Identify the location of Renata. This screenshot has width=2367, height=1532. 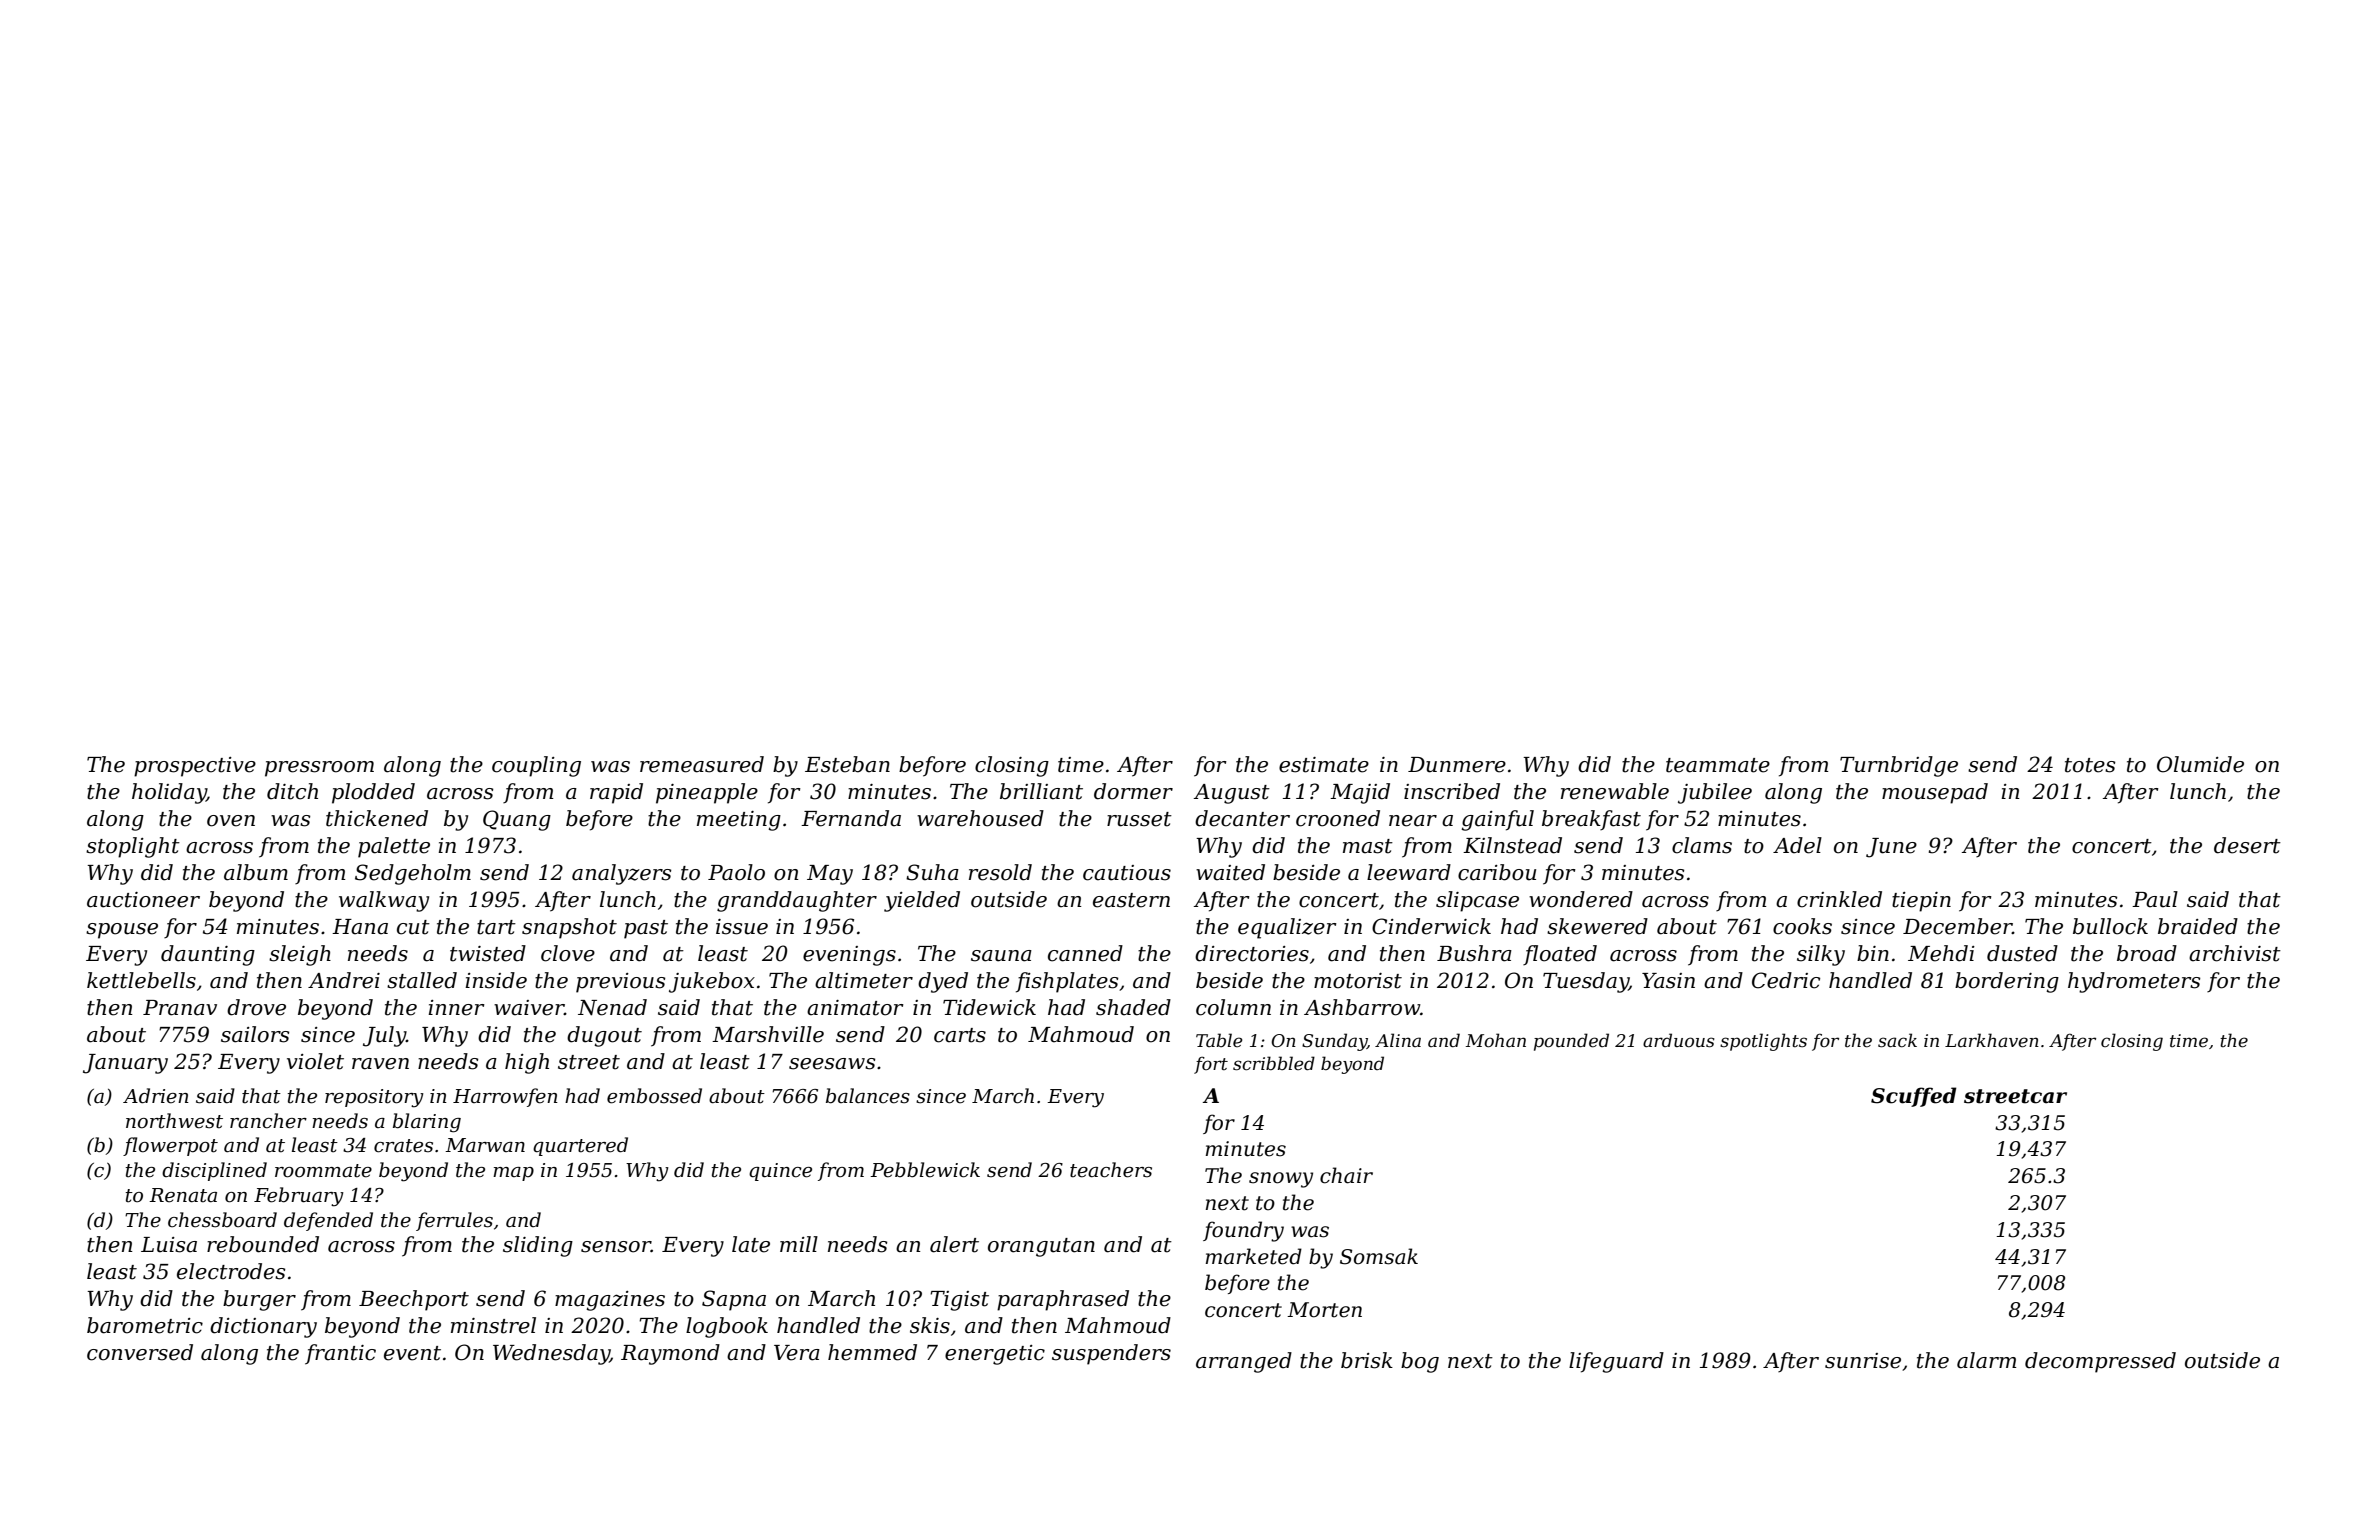
(183, 1195).
